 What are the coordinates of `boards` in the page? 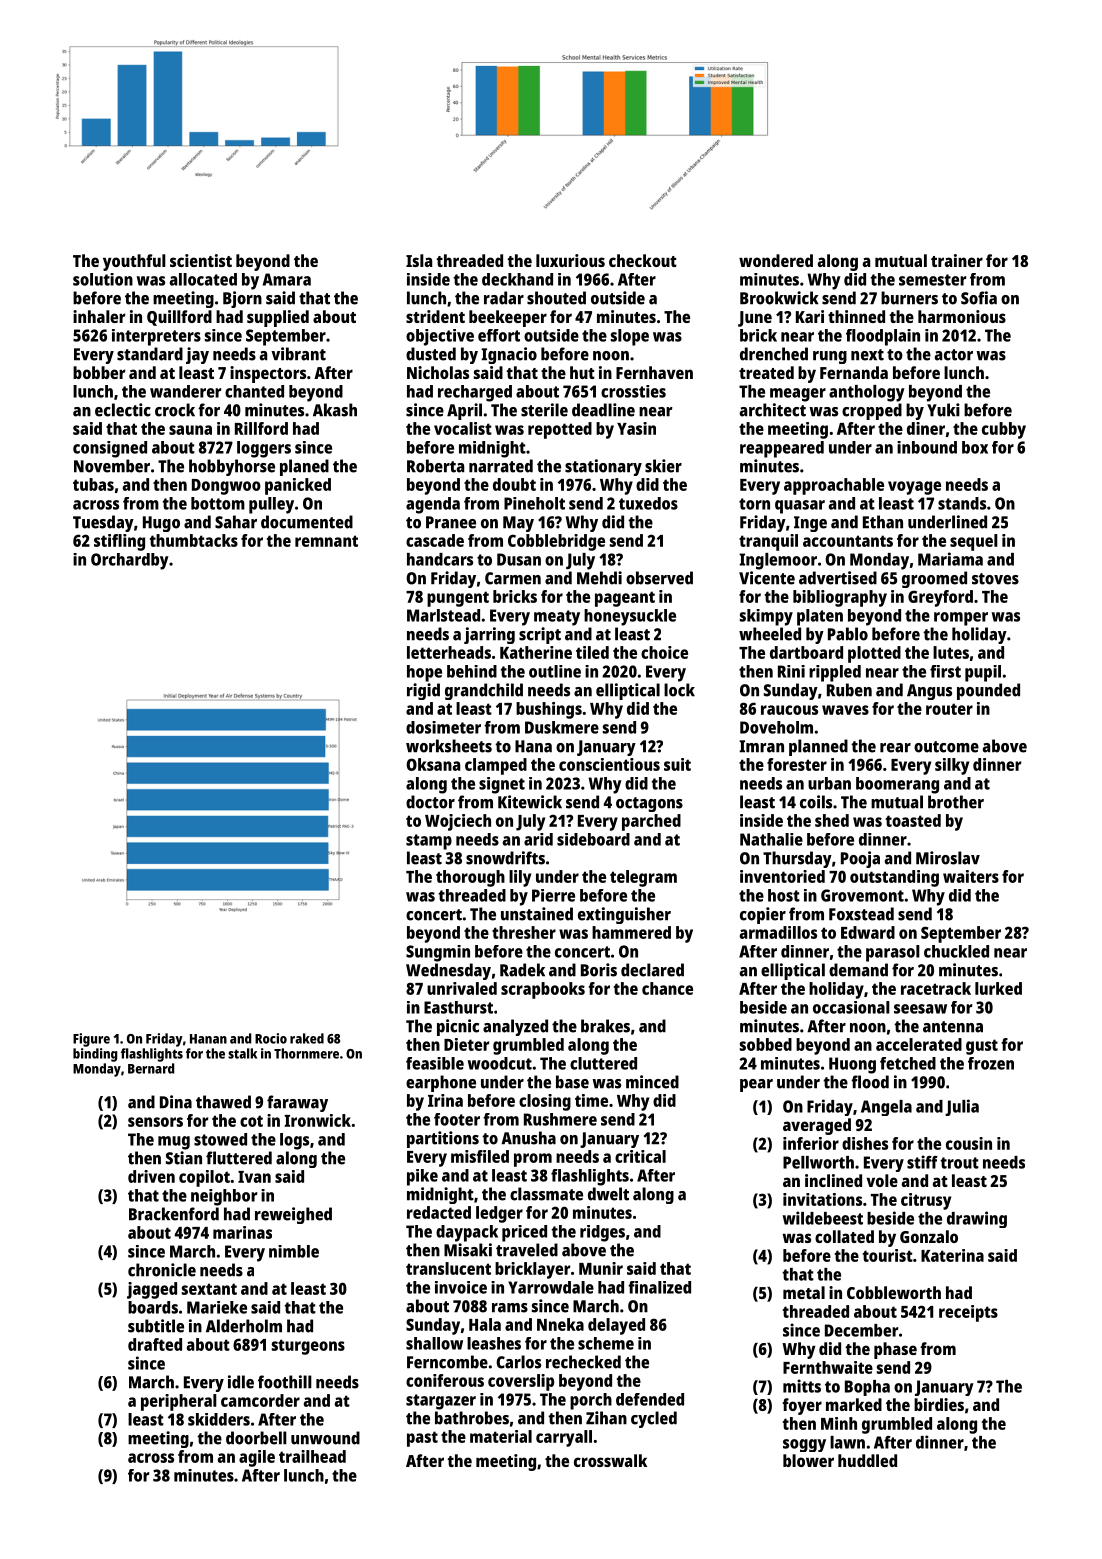 It's located at (153, 1307).
